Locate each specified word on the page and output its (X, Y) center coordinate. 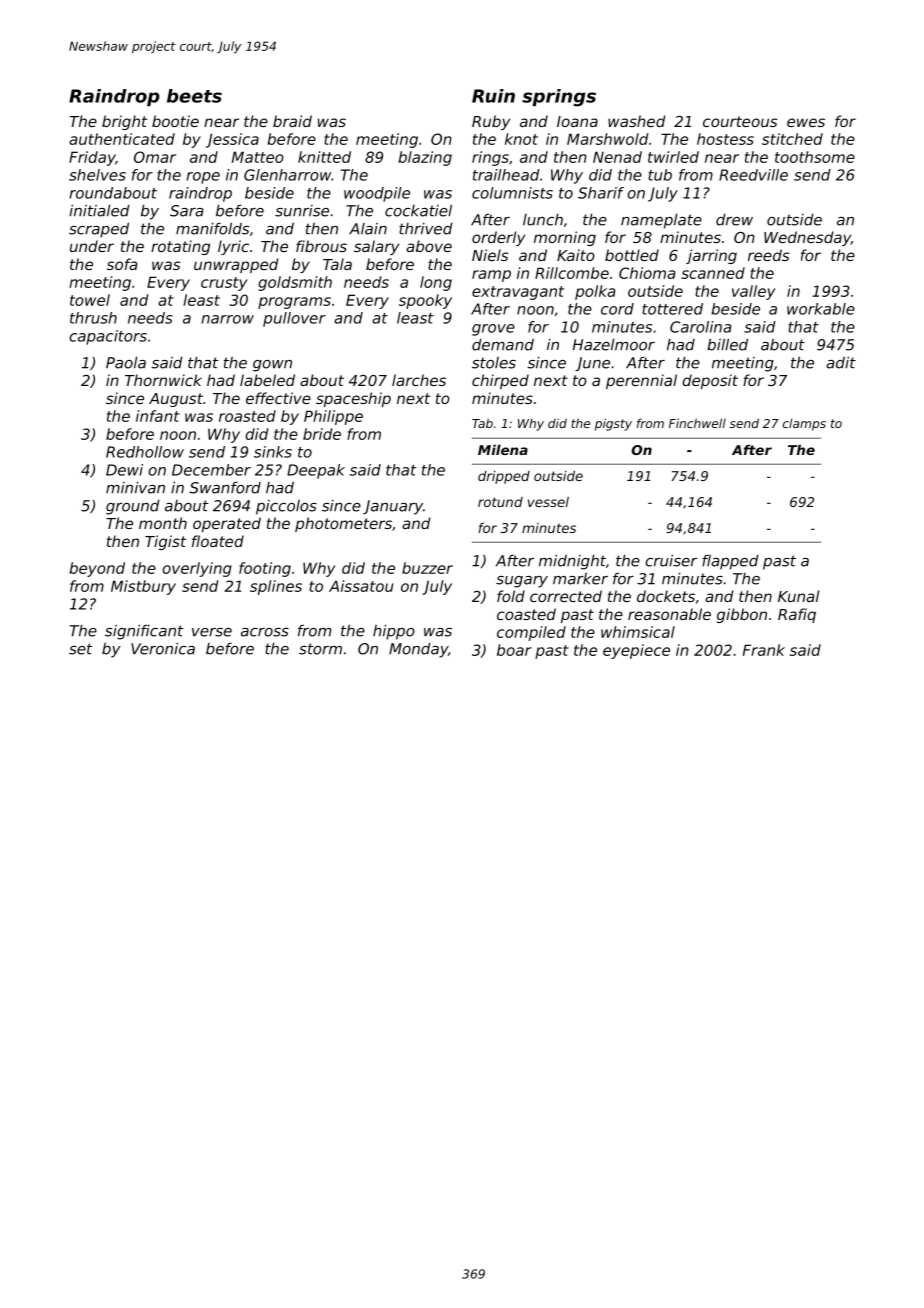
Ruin (493, 96)
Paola (126, 363)
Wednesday (807, 238)
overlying (197, 569)
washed (636, 121)
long (436, 283)
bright (124, 122)
